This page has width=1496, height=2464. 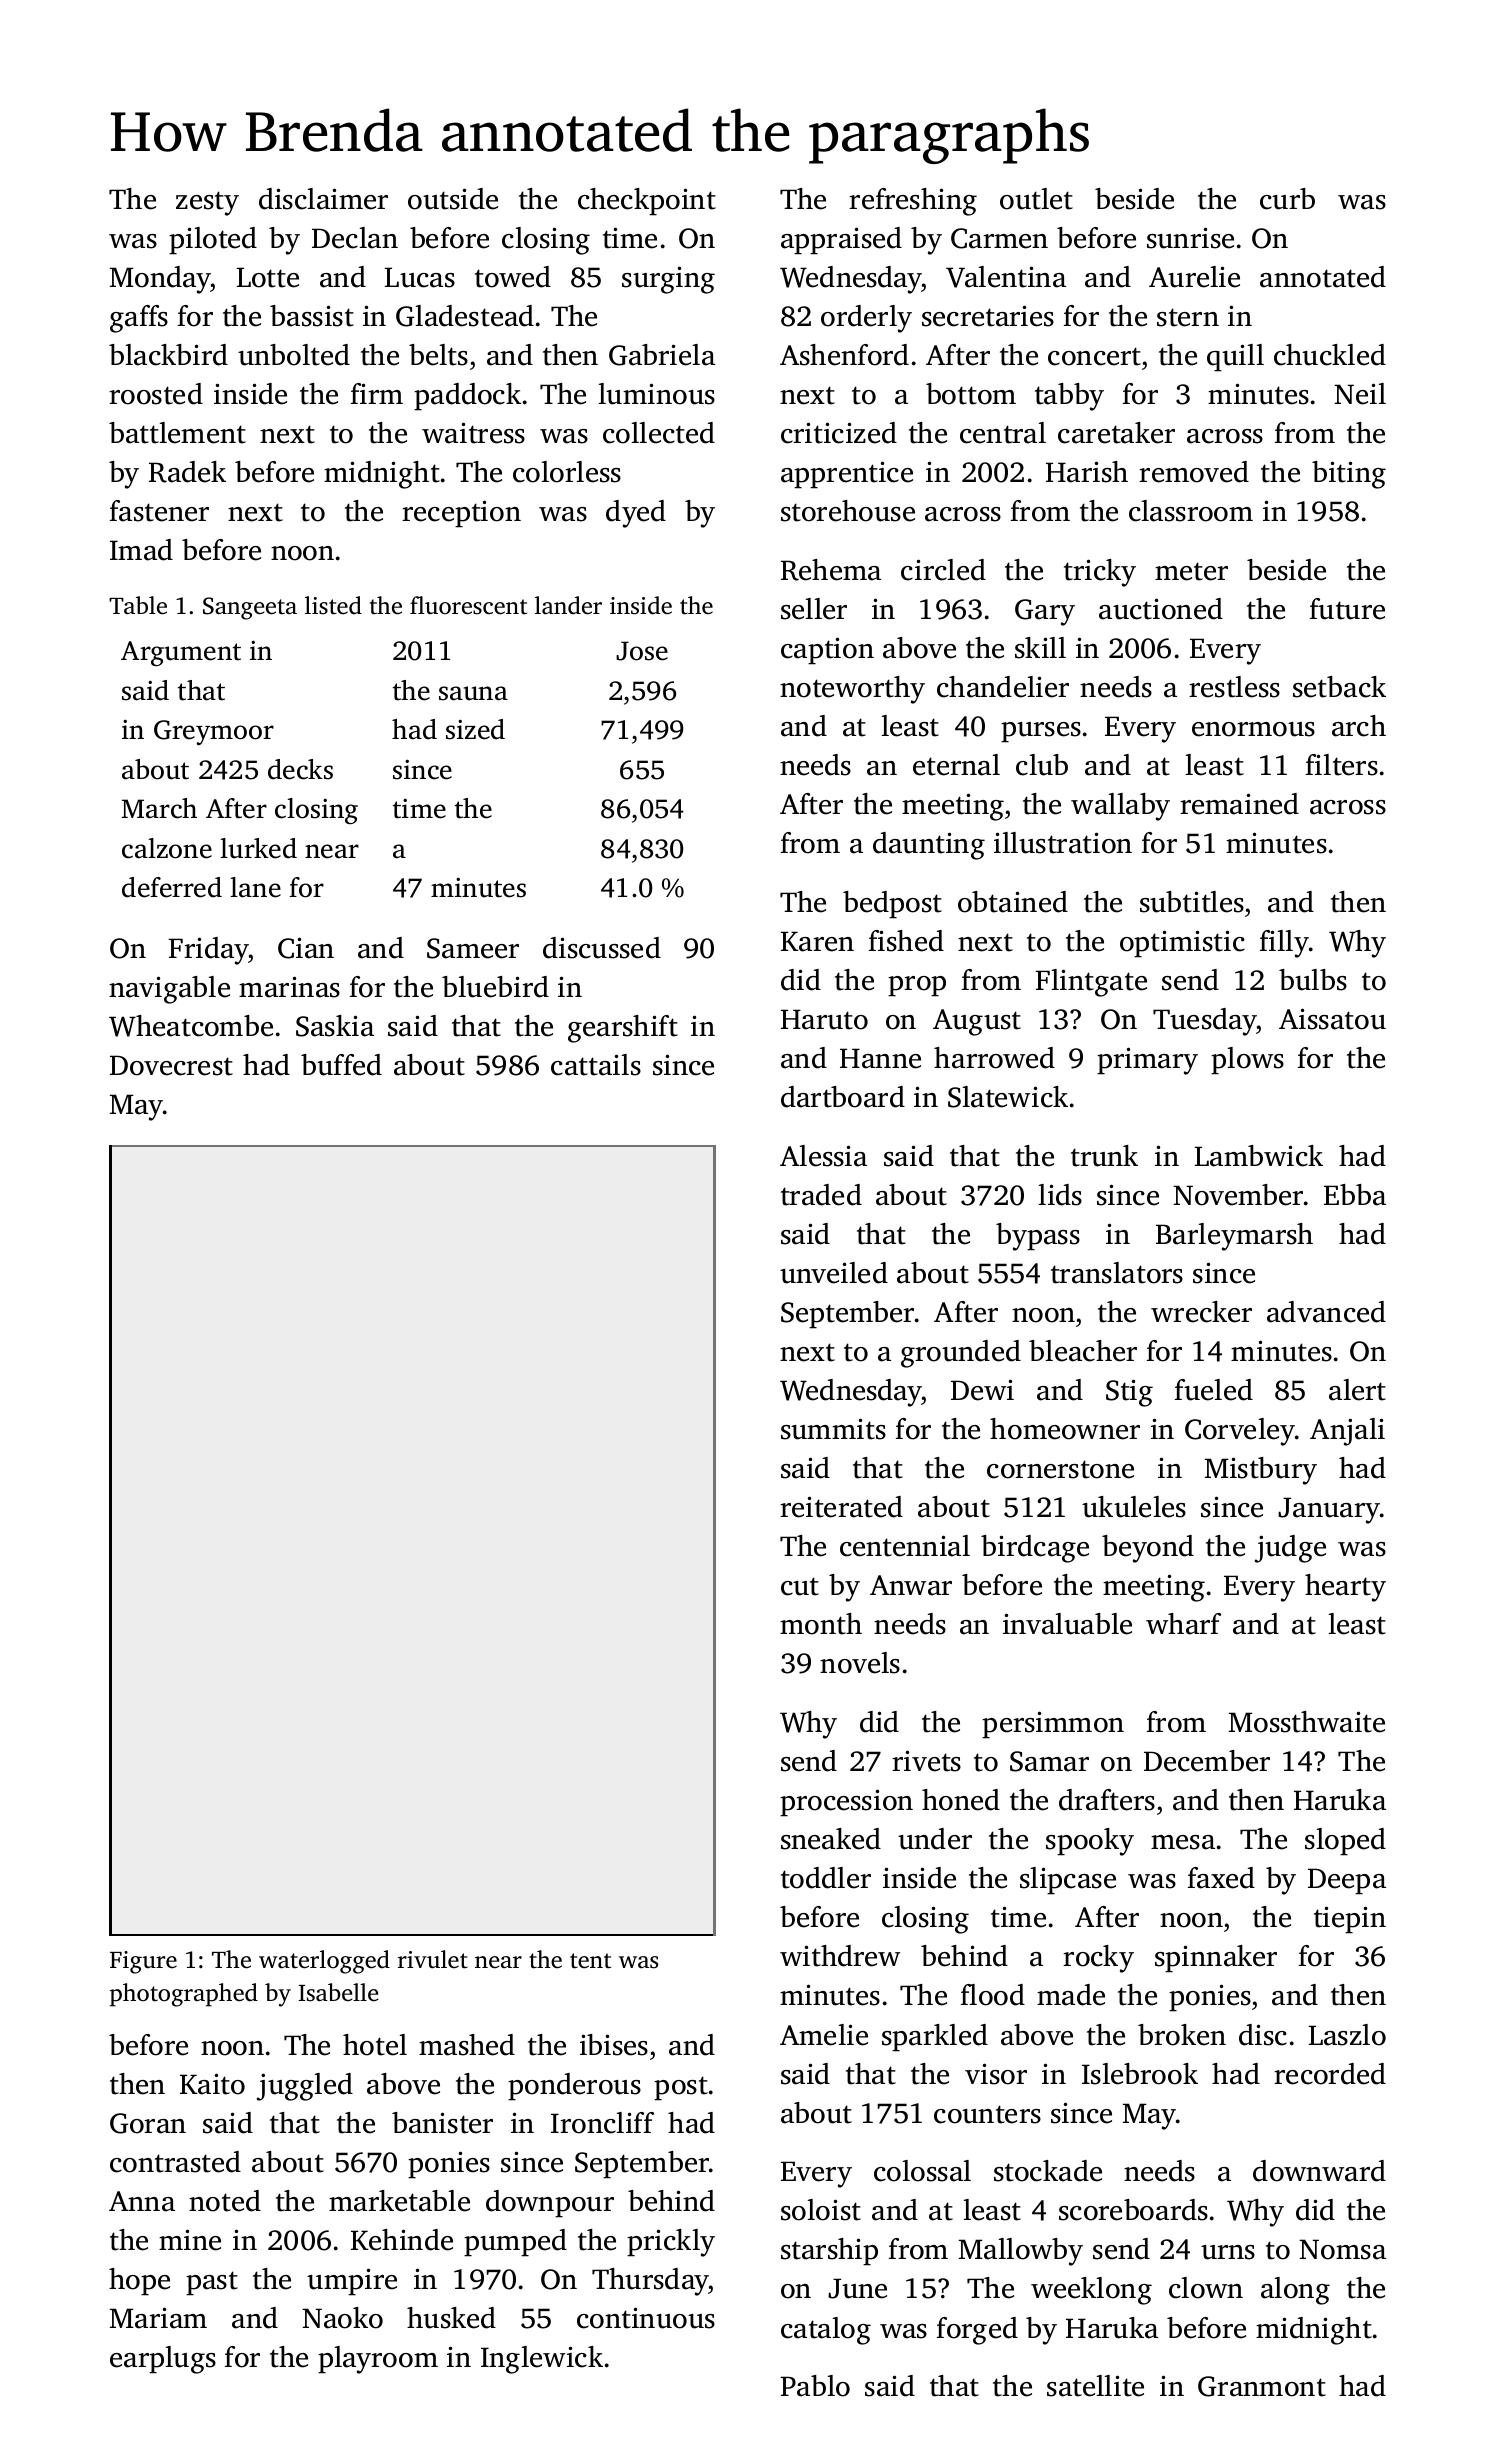 I want to click on hearty, so click(x=1345, y=1588).
